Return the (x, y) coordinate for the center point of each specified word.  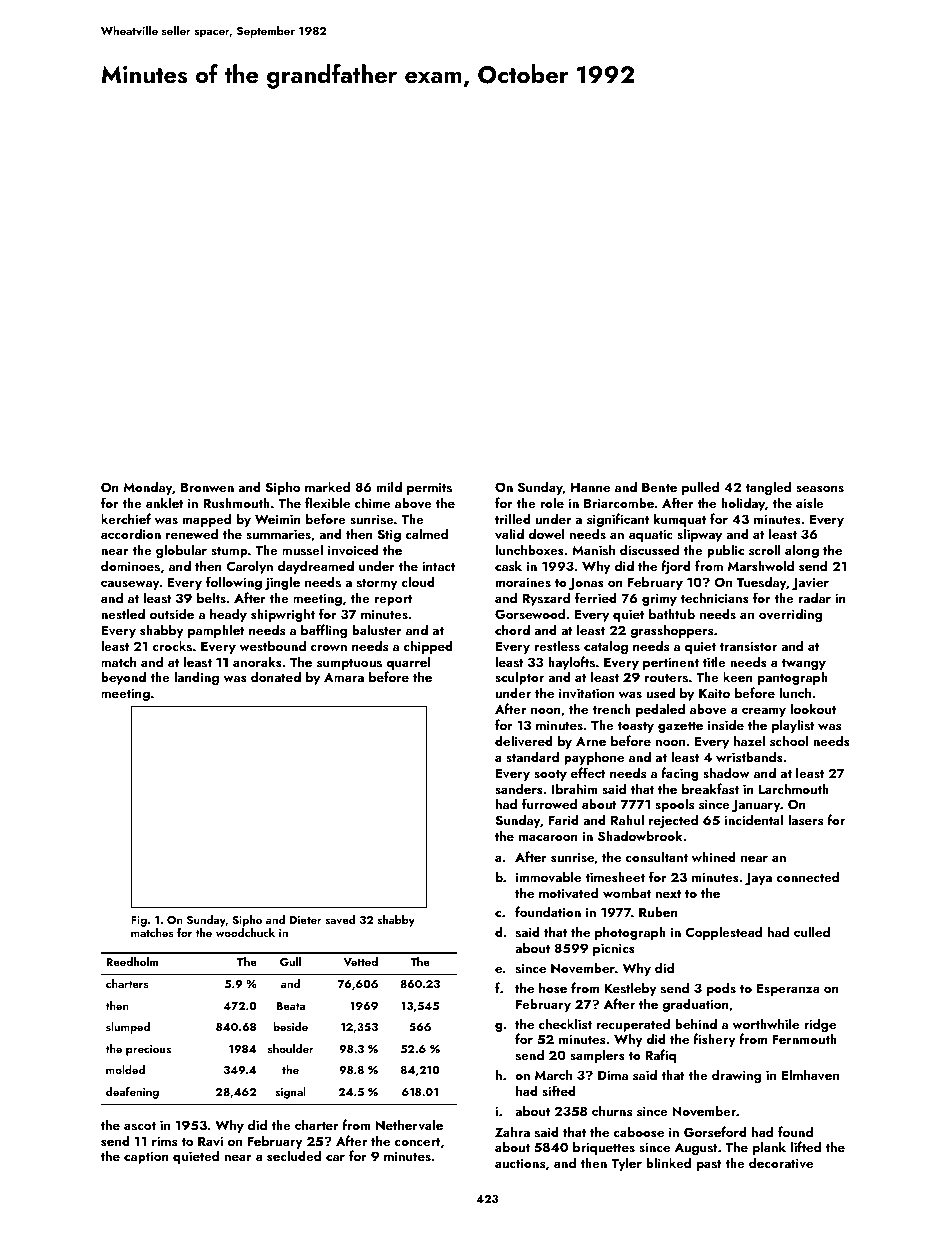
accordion (131, 533)
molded (125, 1069)
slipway (699, 535)
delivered (524, 740)
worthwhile (765, 1023)
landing (196, 678)
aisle (810, 502)
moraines (523, 582)
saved (340, 919)
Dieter (306, 920)
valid (509, 534)
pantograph (793, 678)
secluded (294, 1155)
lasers (805, 819)
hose (553, 987)
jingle (282, 583)
